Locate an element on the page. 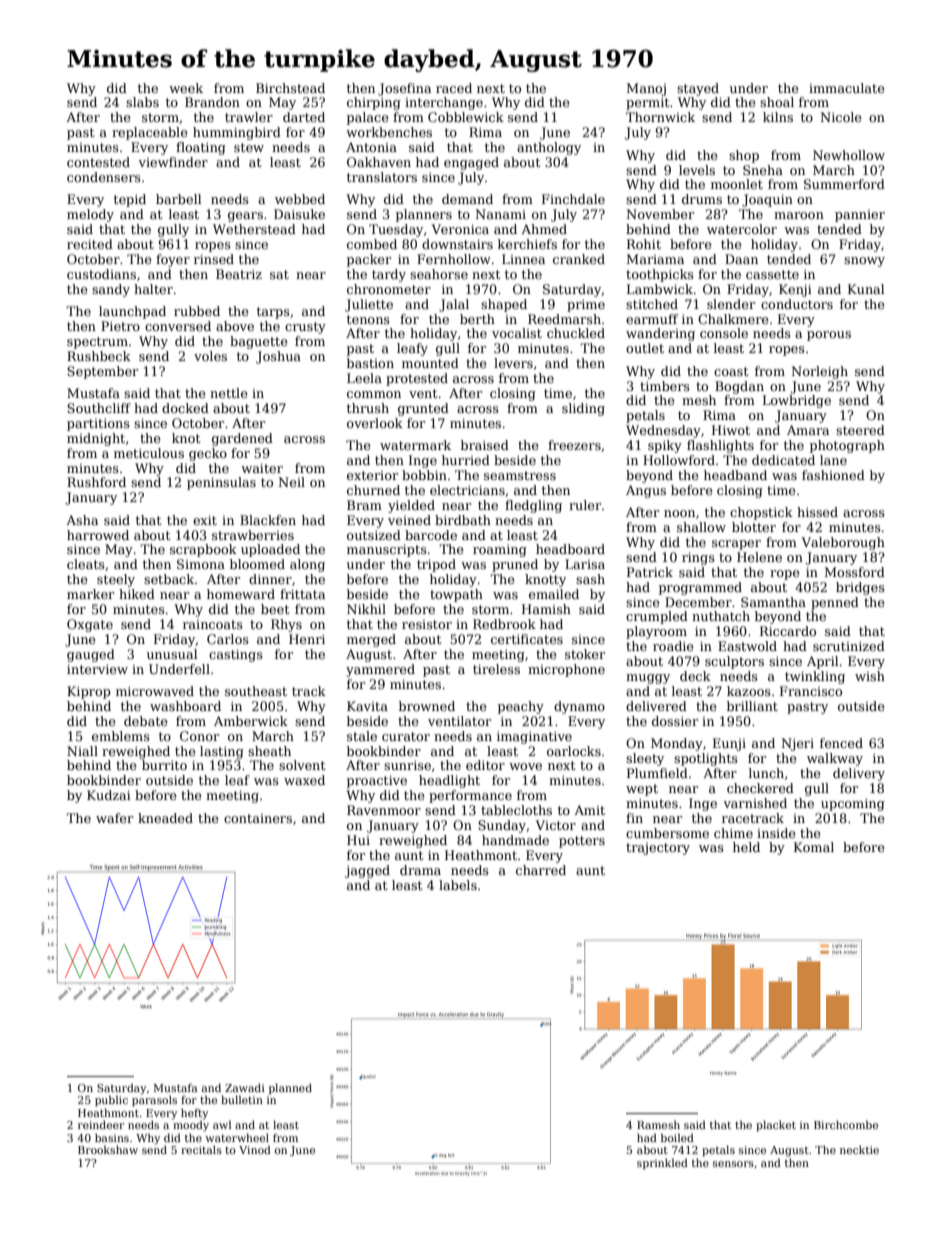 The width and height of the document is (952, 1233). sensors is located at coordinates (733, 1164).
